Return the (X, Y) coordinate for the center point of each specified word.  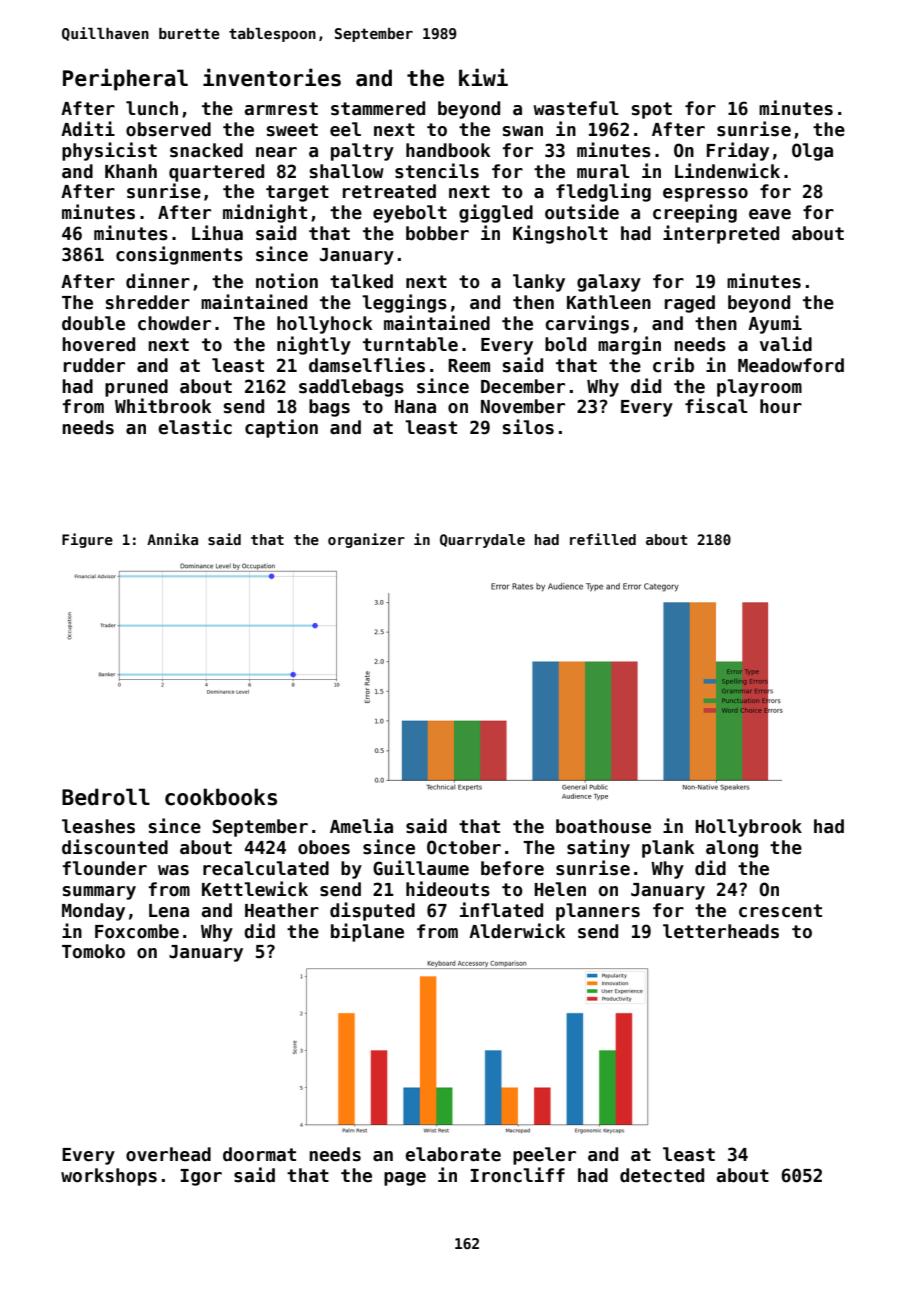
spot (652, 110)
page (405, 1179)
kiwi (483, 77)
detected (662, 1175)
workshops (109, 1177)
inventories (272, 77)
